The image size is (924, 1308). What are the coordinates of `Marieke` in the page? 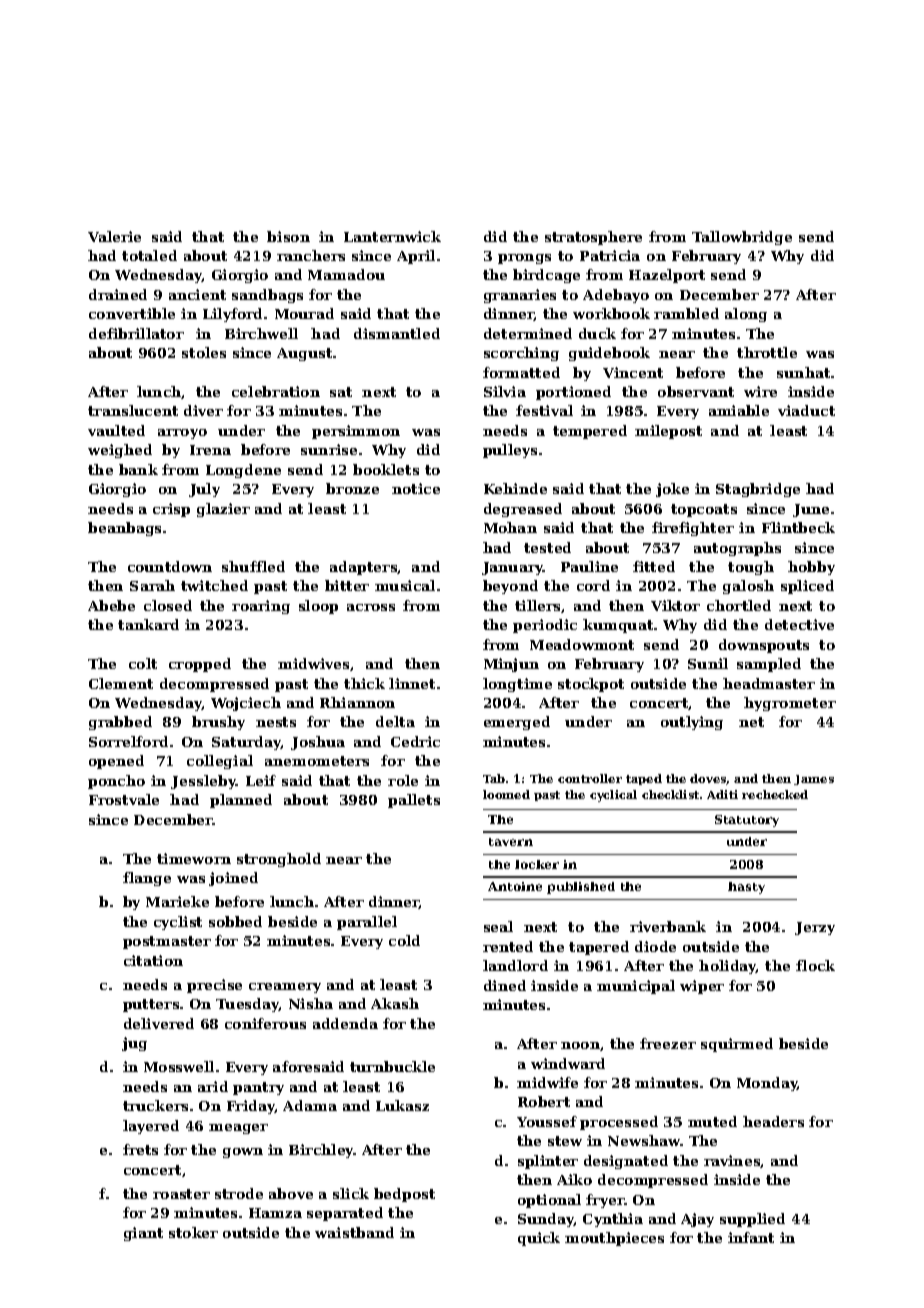 It's located at (177, 901).
